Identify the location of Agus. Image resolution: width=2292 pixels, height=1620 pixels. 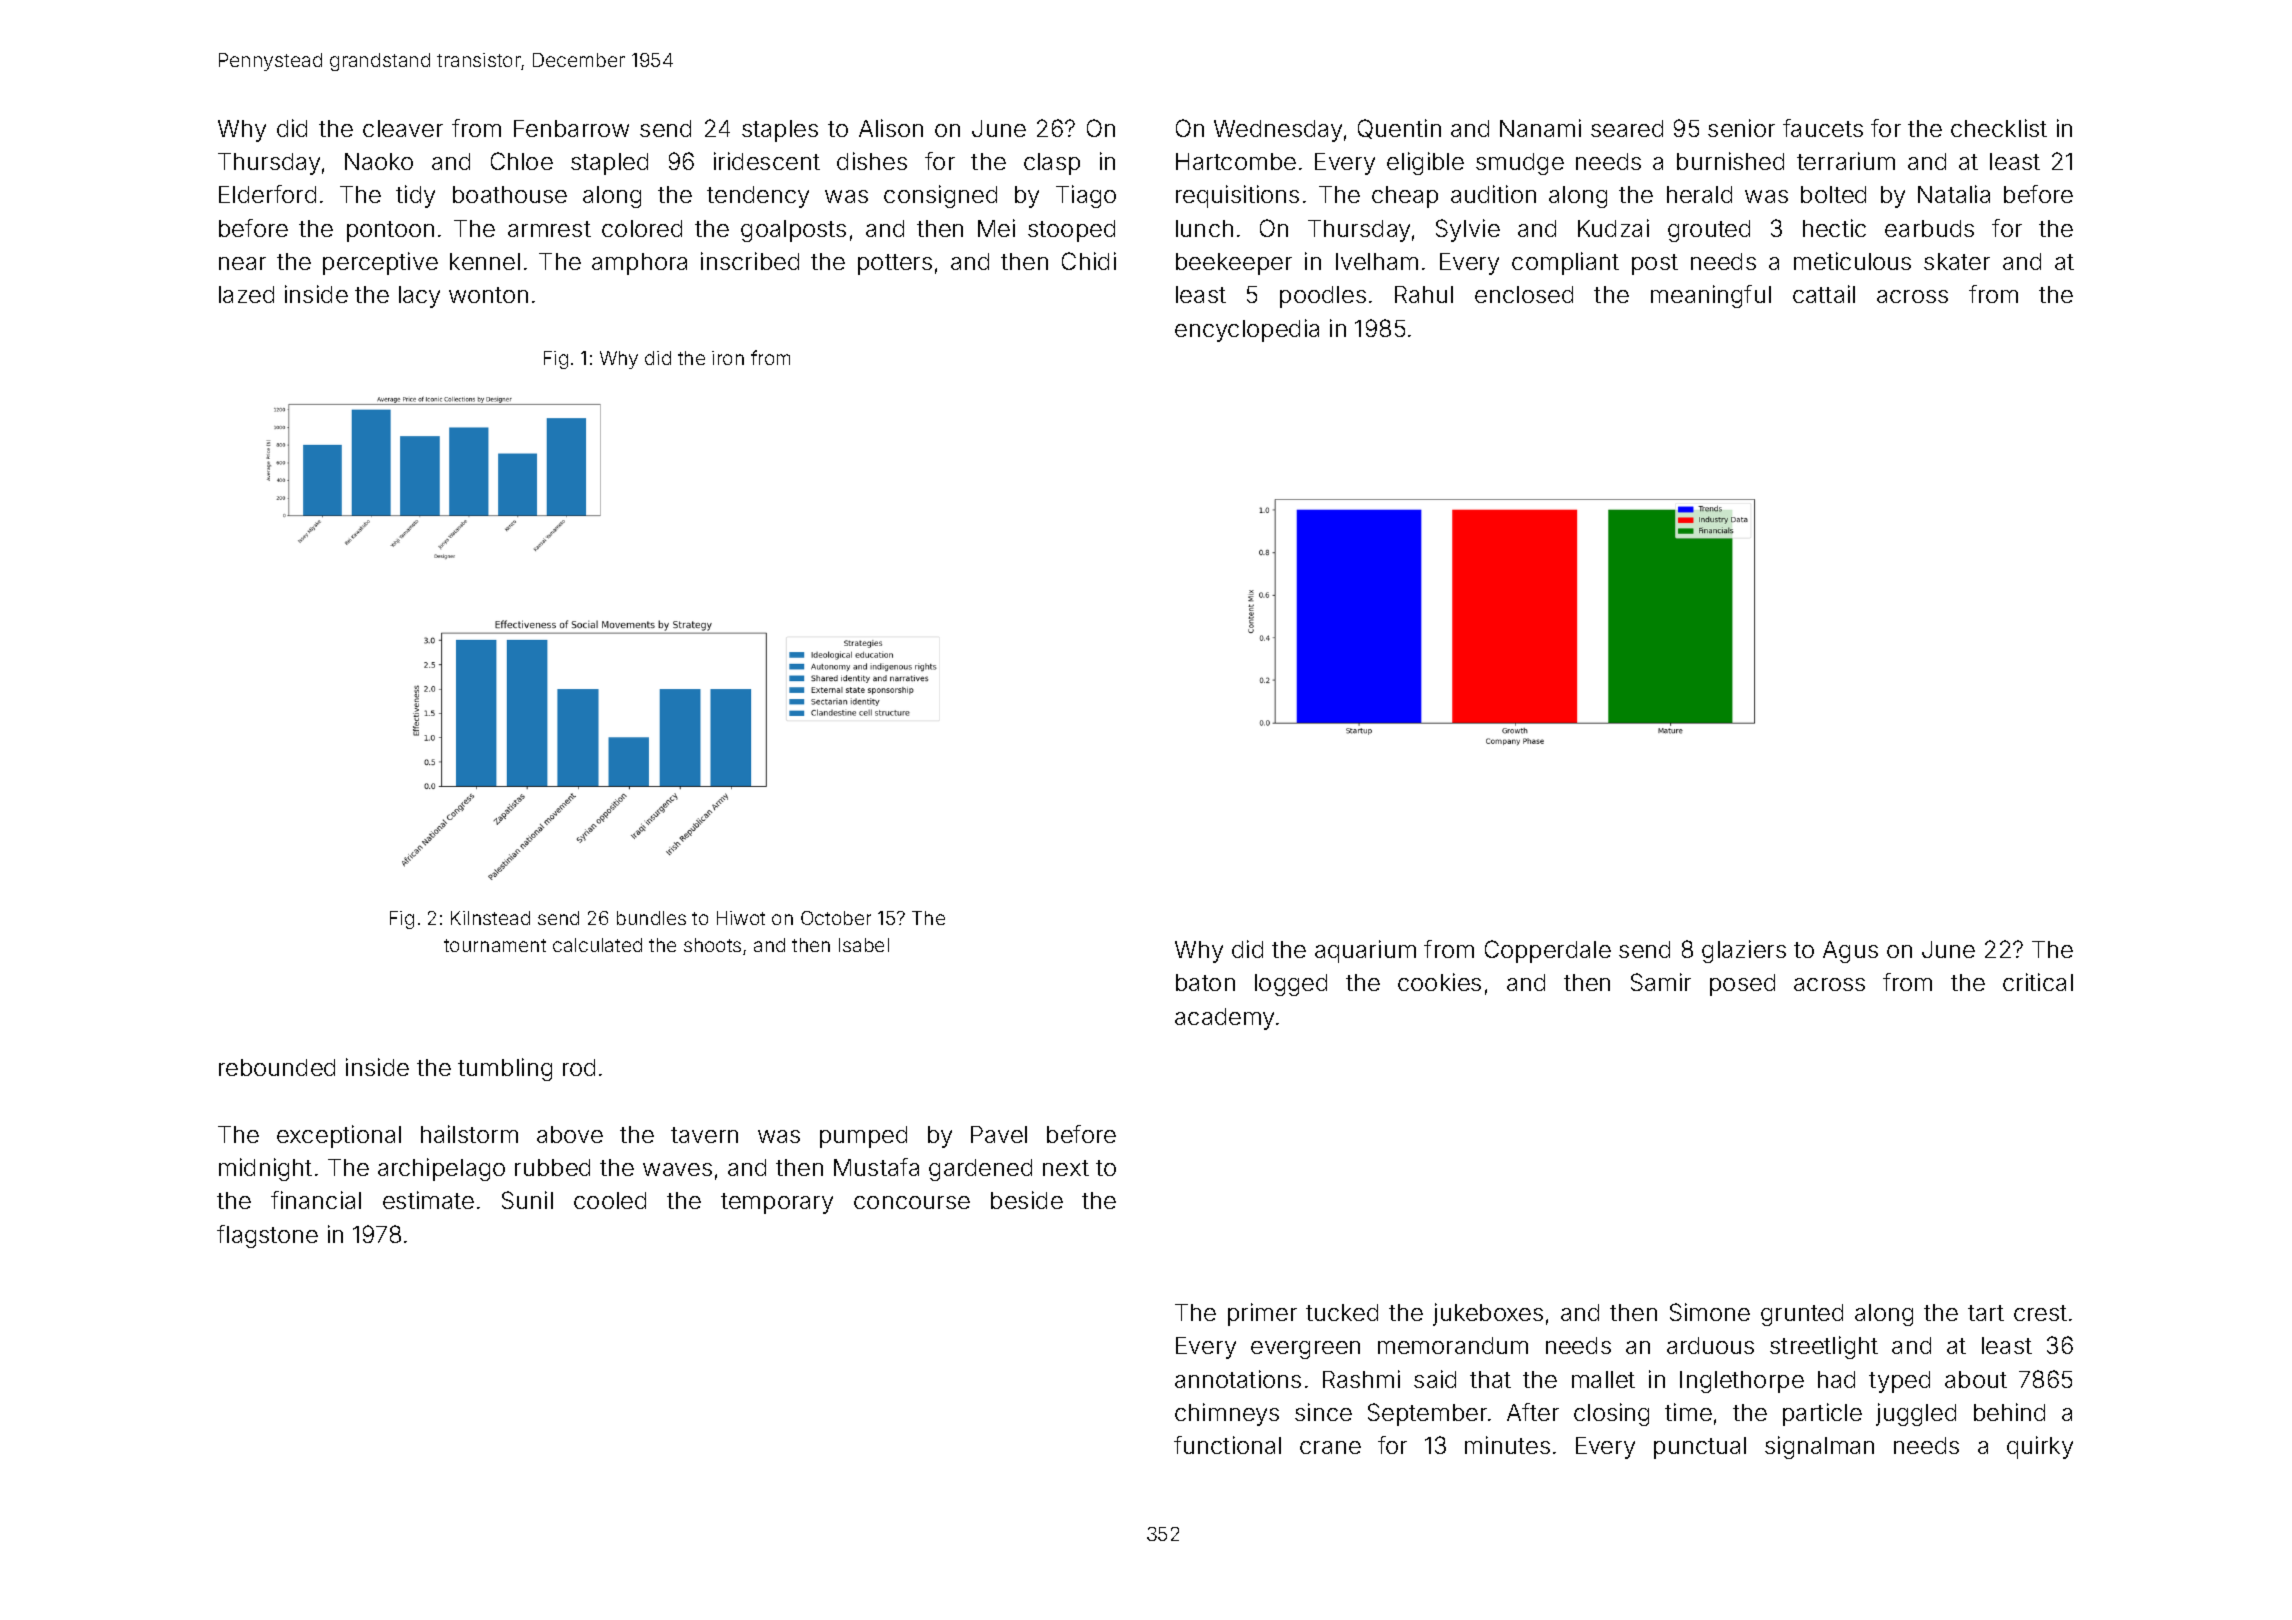
(1850, 952).
